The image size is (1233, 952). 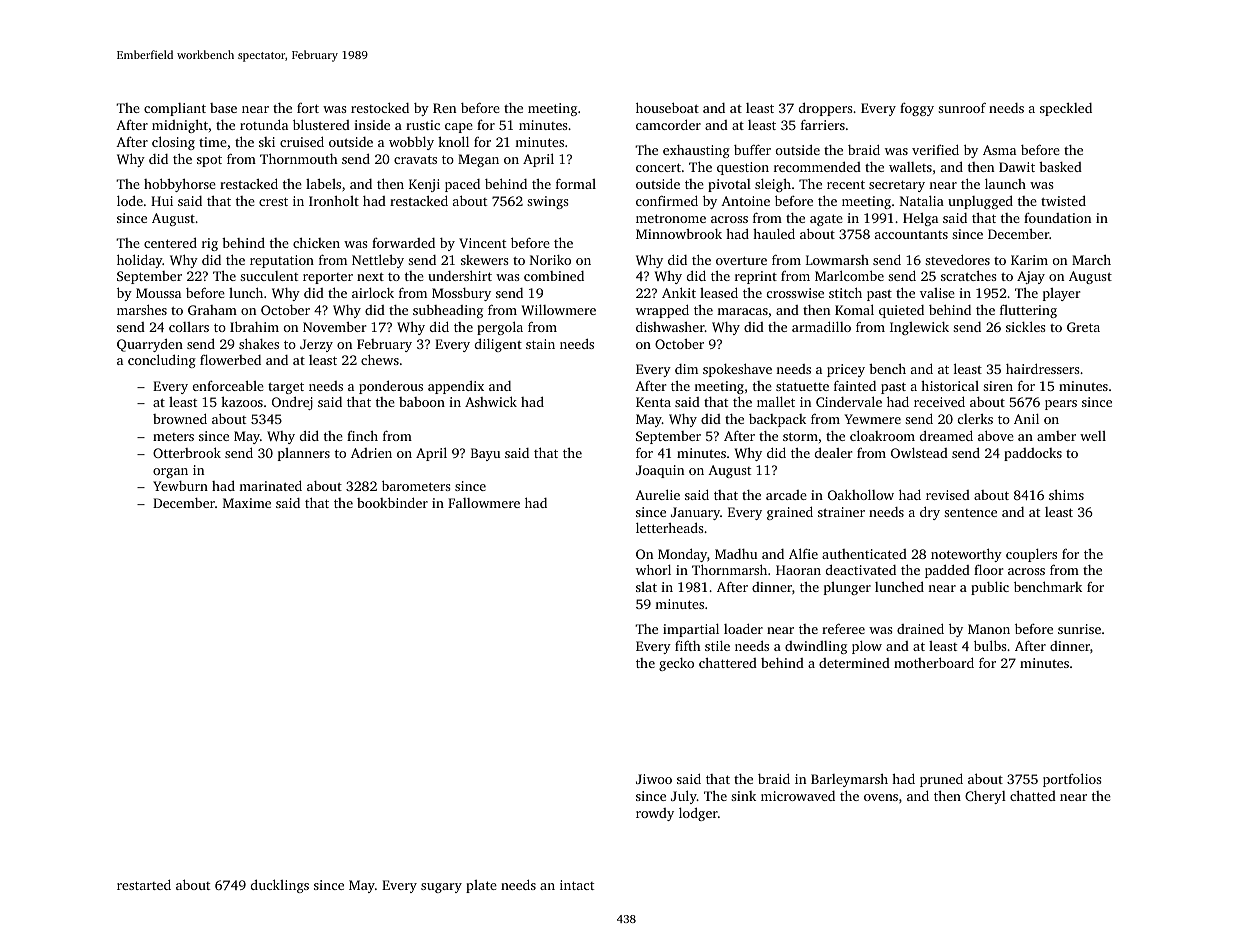 I want to click on houseboat, so click(x=667, y=107).
